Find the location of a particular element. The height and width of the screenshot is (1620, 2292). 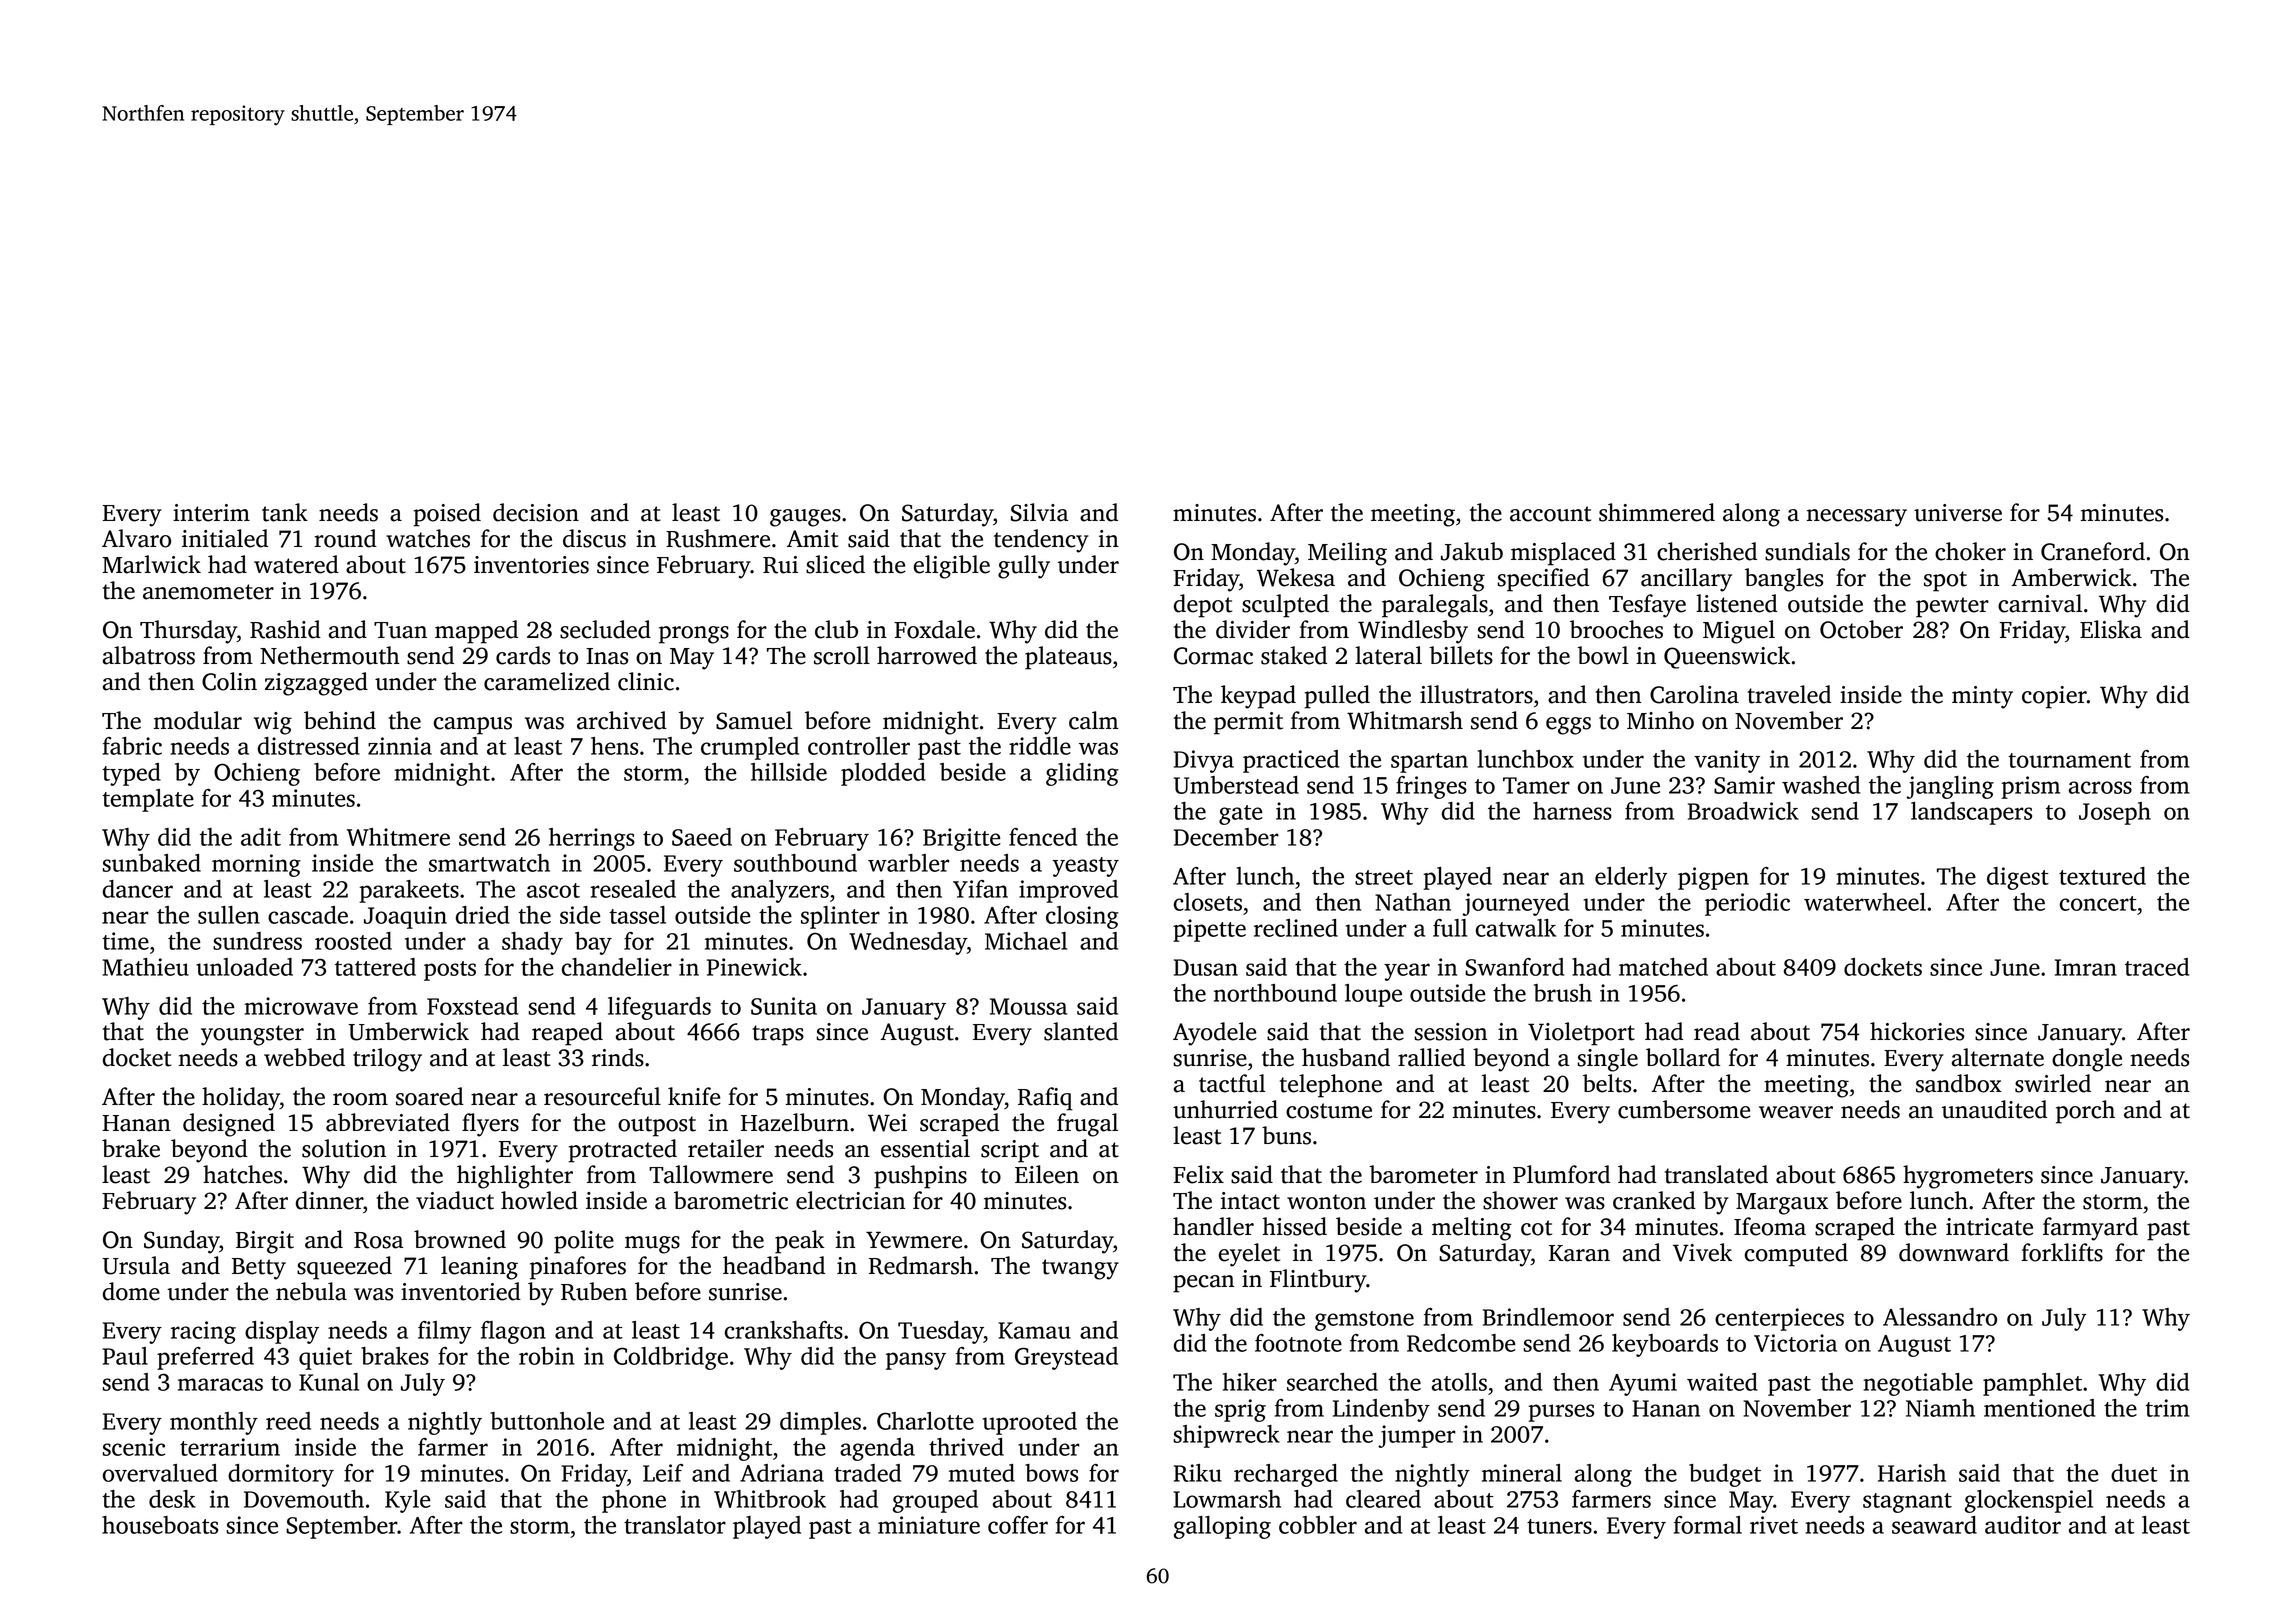

Saeed is located at coordinates (702, 837).
